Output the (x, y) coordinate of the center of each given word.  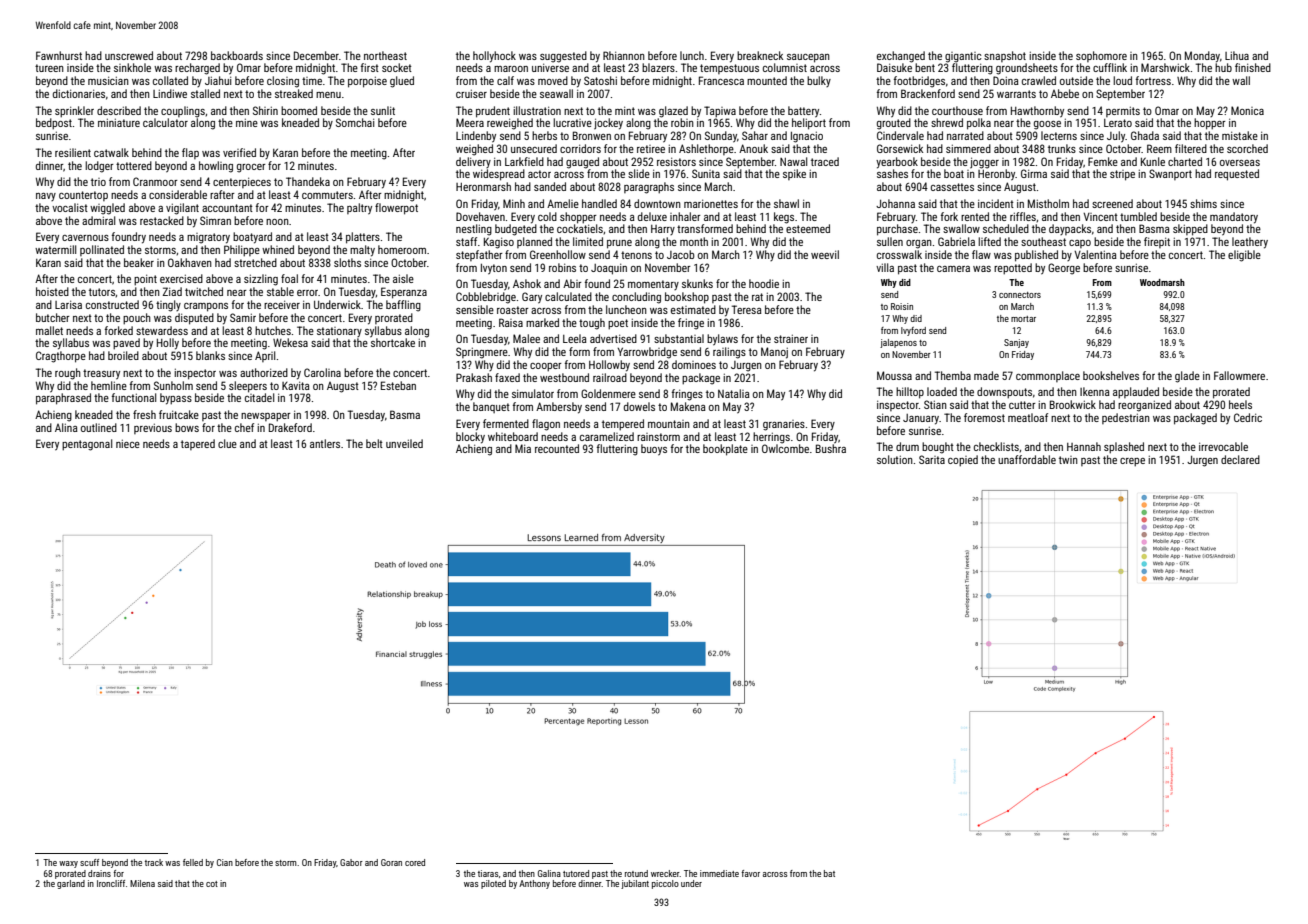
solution (895, 459)
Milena (142, 883)
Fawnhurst (59, 55)
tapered (198, 444)
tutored (576, 873)
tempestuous (729, 69)
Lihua (1237, 55)
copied (963, 461)
